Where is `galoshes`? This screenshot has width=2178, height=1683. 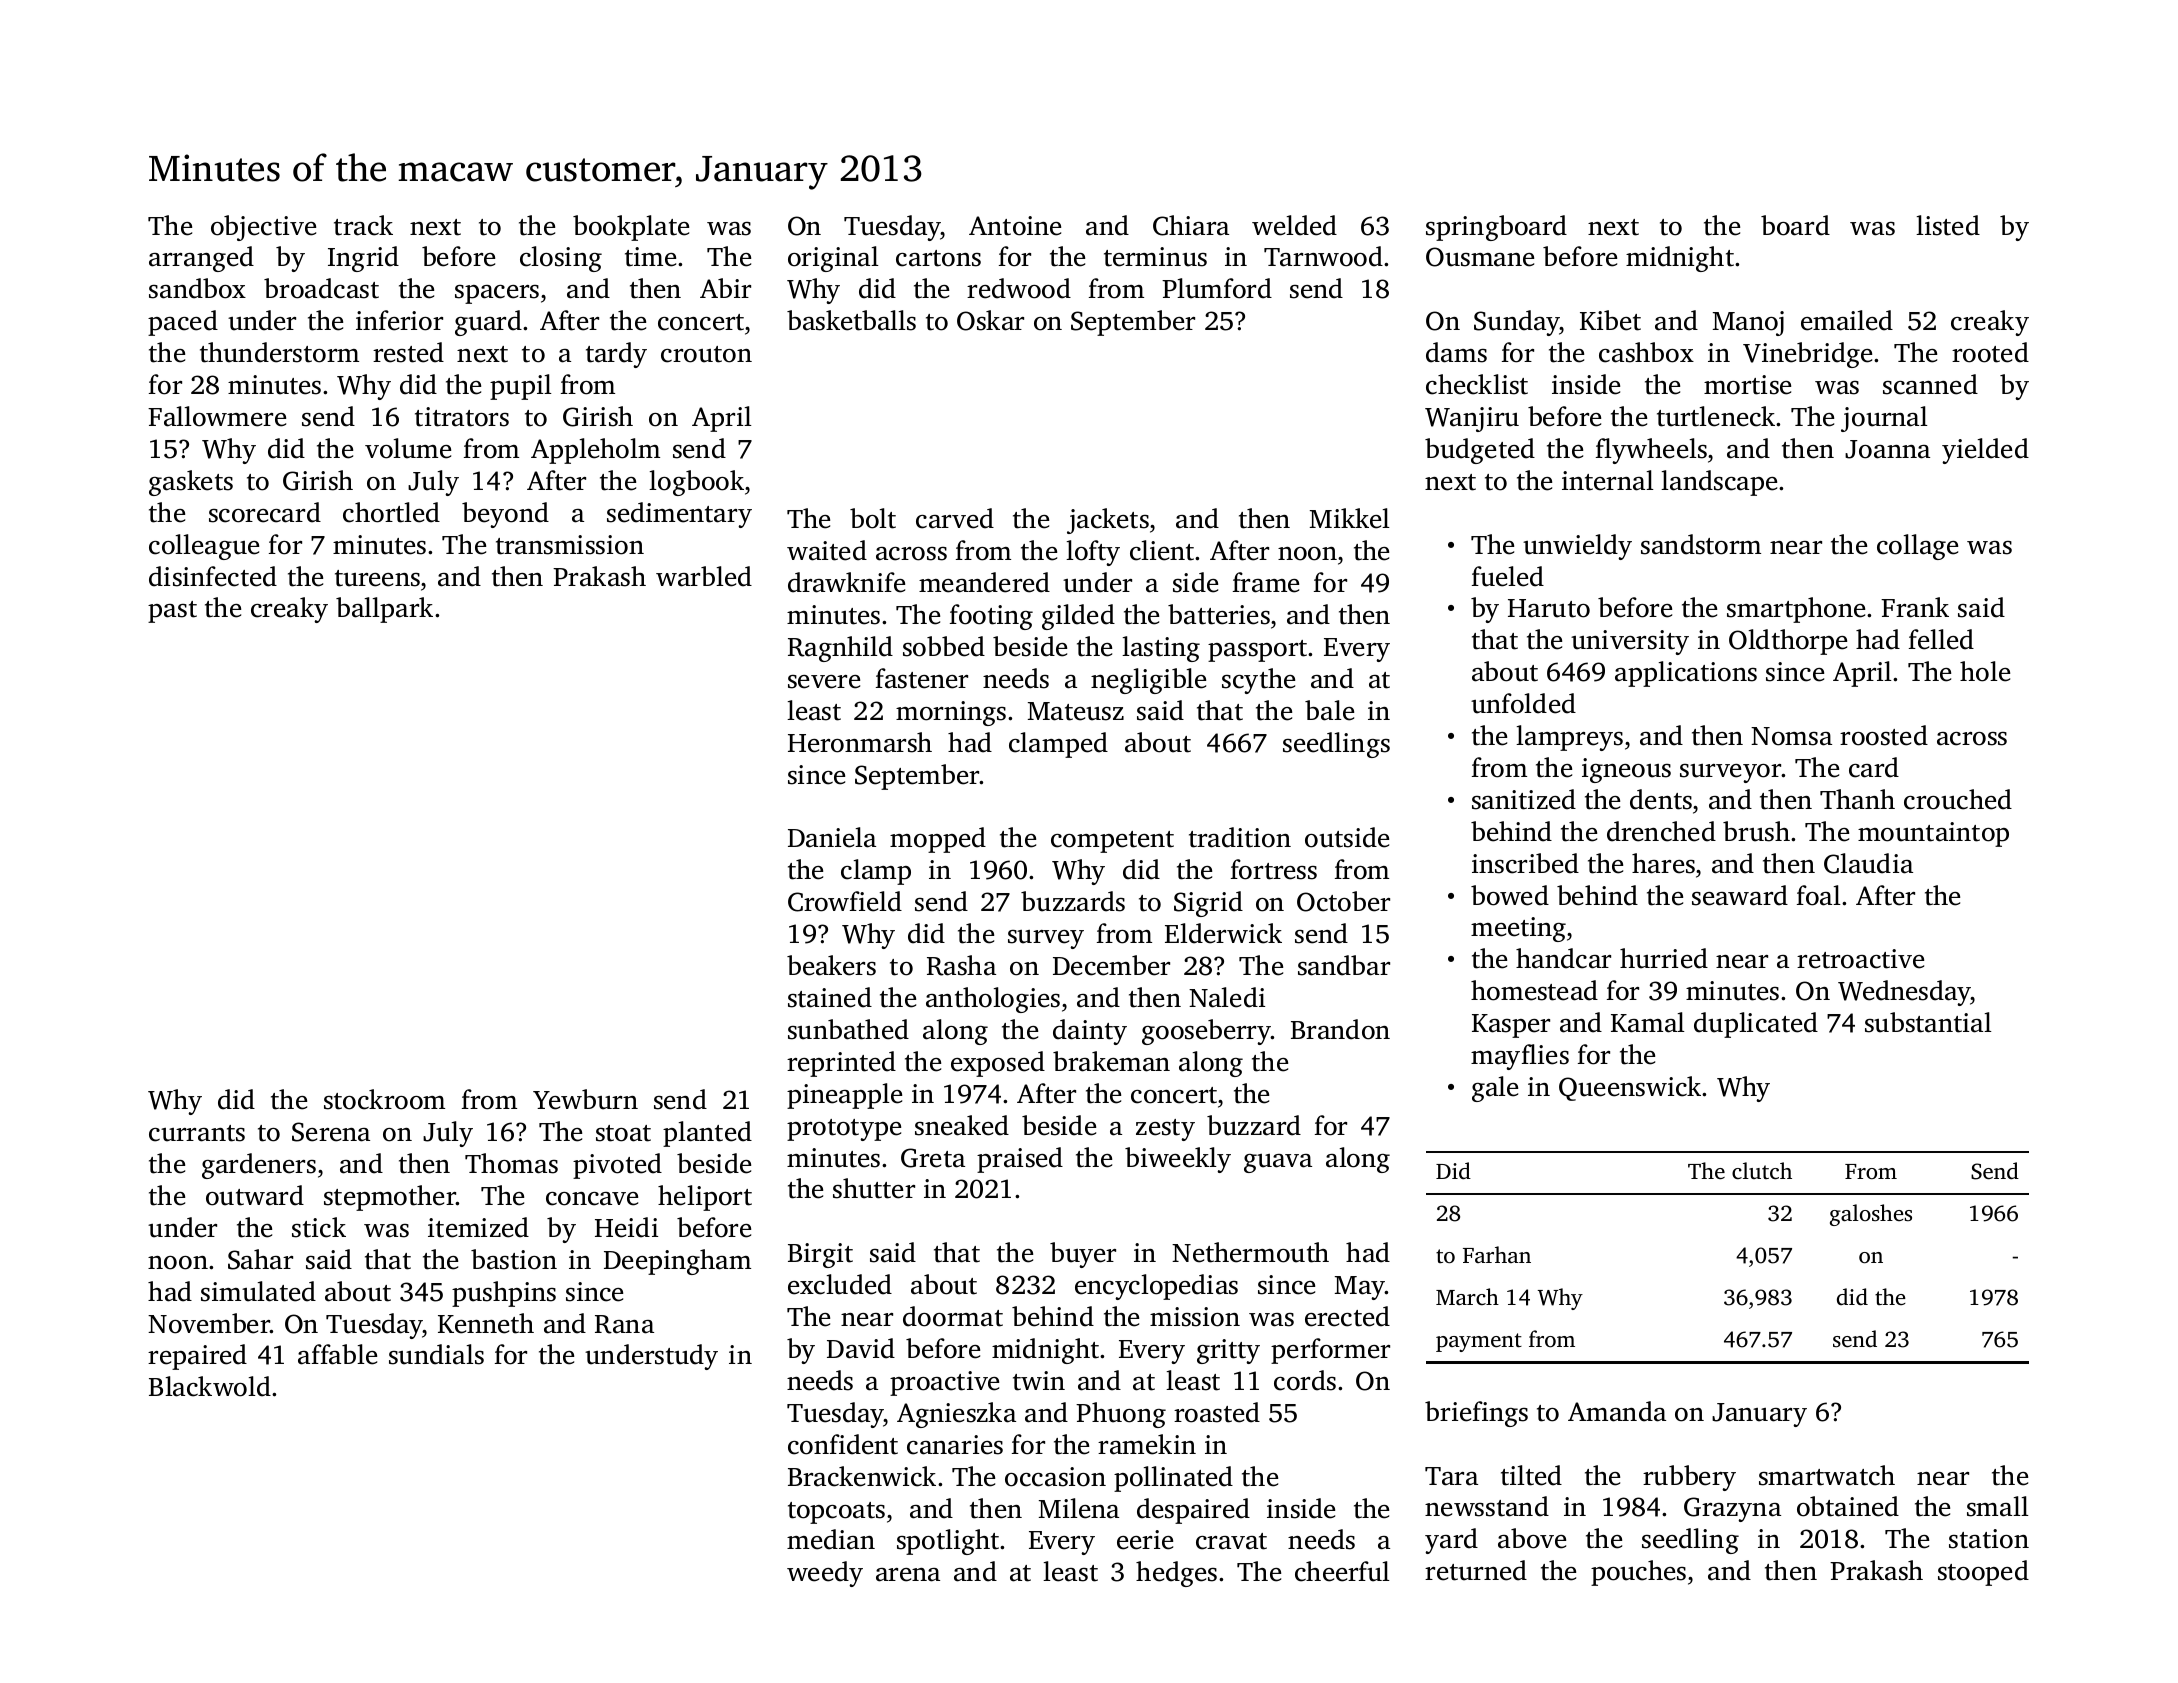
galoshes is located at coordinates (1871, 1215).
